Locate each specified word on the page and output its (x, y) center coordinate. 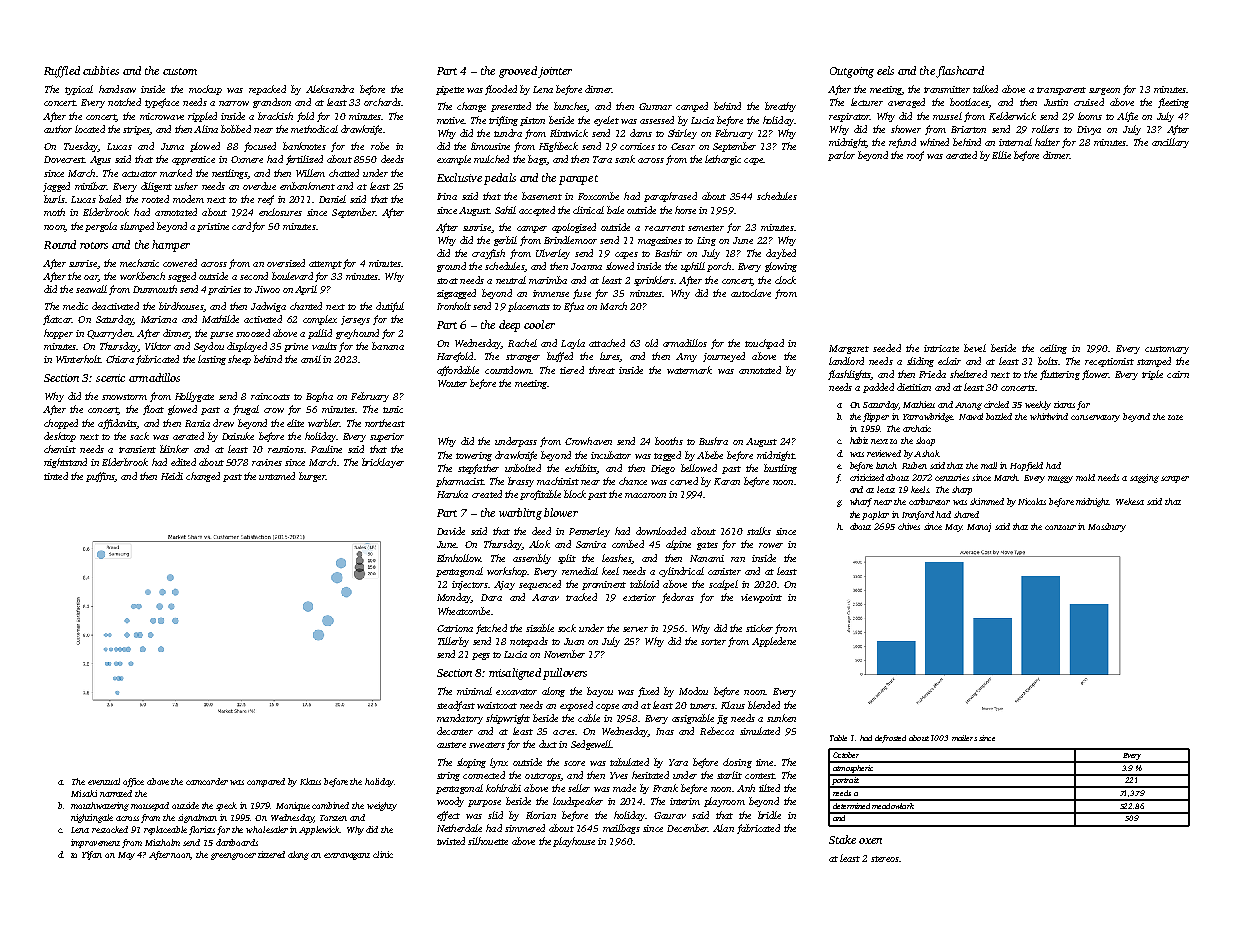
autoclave (751, 293)
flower (1095, 375)
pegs (481, 656)
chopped (61, 424)
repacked (267, 90)
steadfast (456, 706)
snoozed (253, 333)
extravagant (347, 856)
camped (692, 107)
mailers (964, 738)
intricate (941, 348)
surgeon (1104, 91)
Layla (573, 344)
